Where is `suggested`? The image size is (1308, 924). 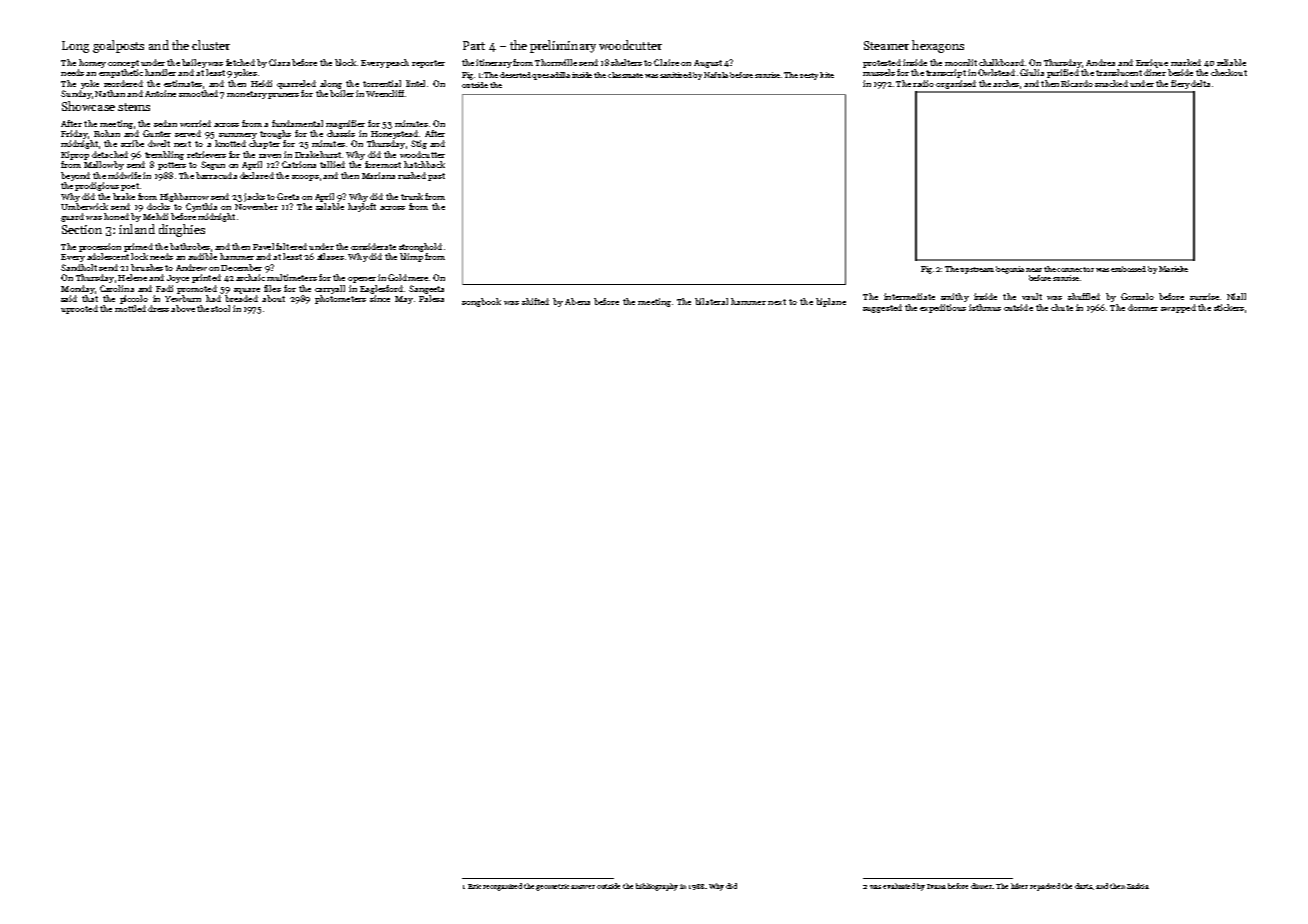 suggested is located at coordinates (882, 308).
